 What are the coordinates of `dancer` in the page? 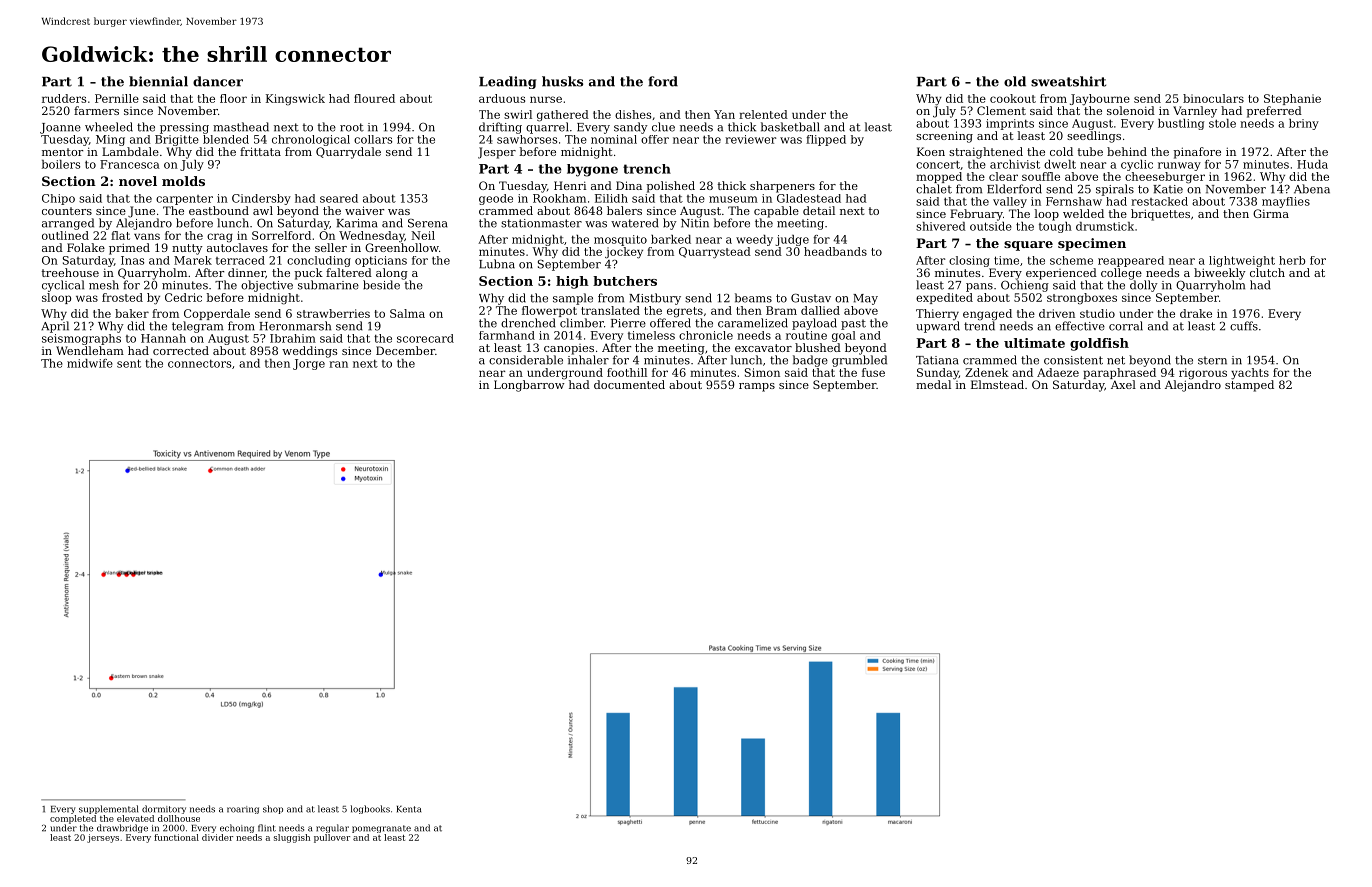 It's located at (218, 81).
